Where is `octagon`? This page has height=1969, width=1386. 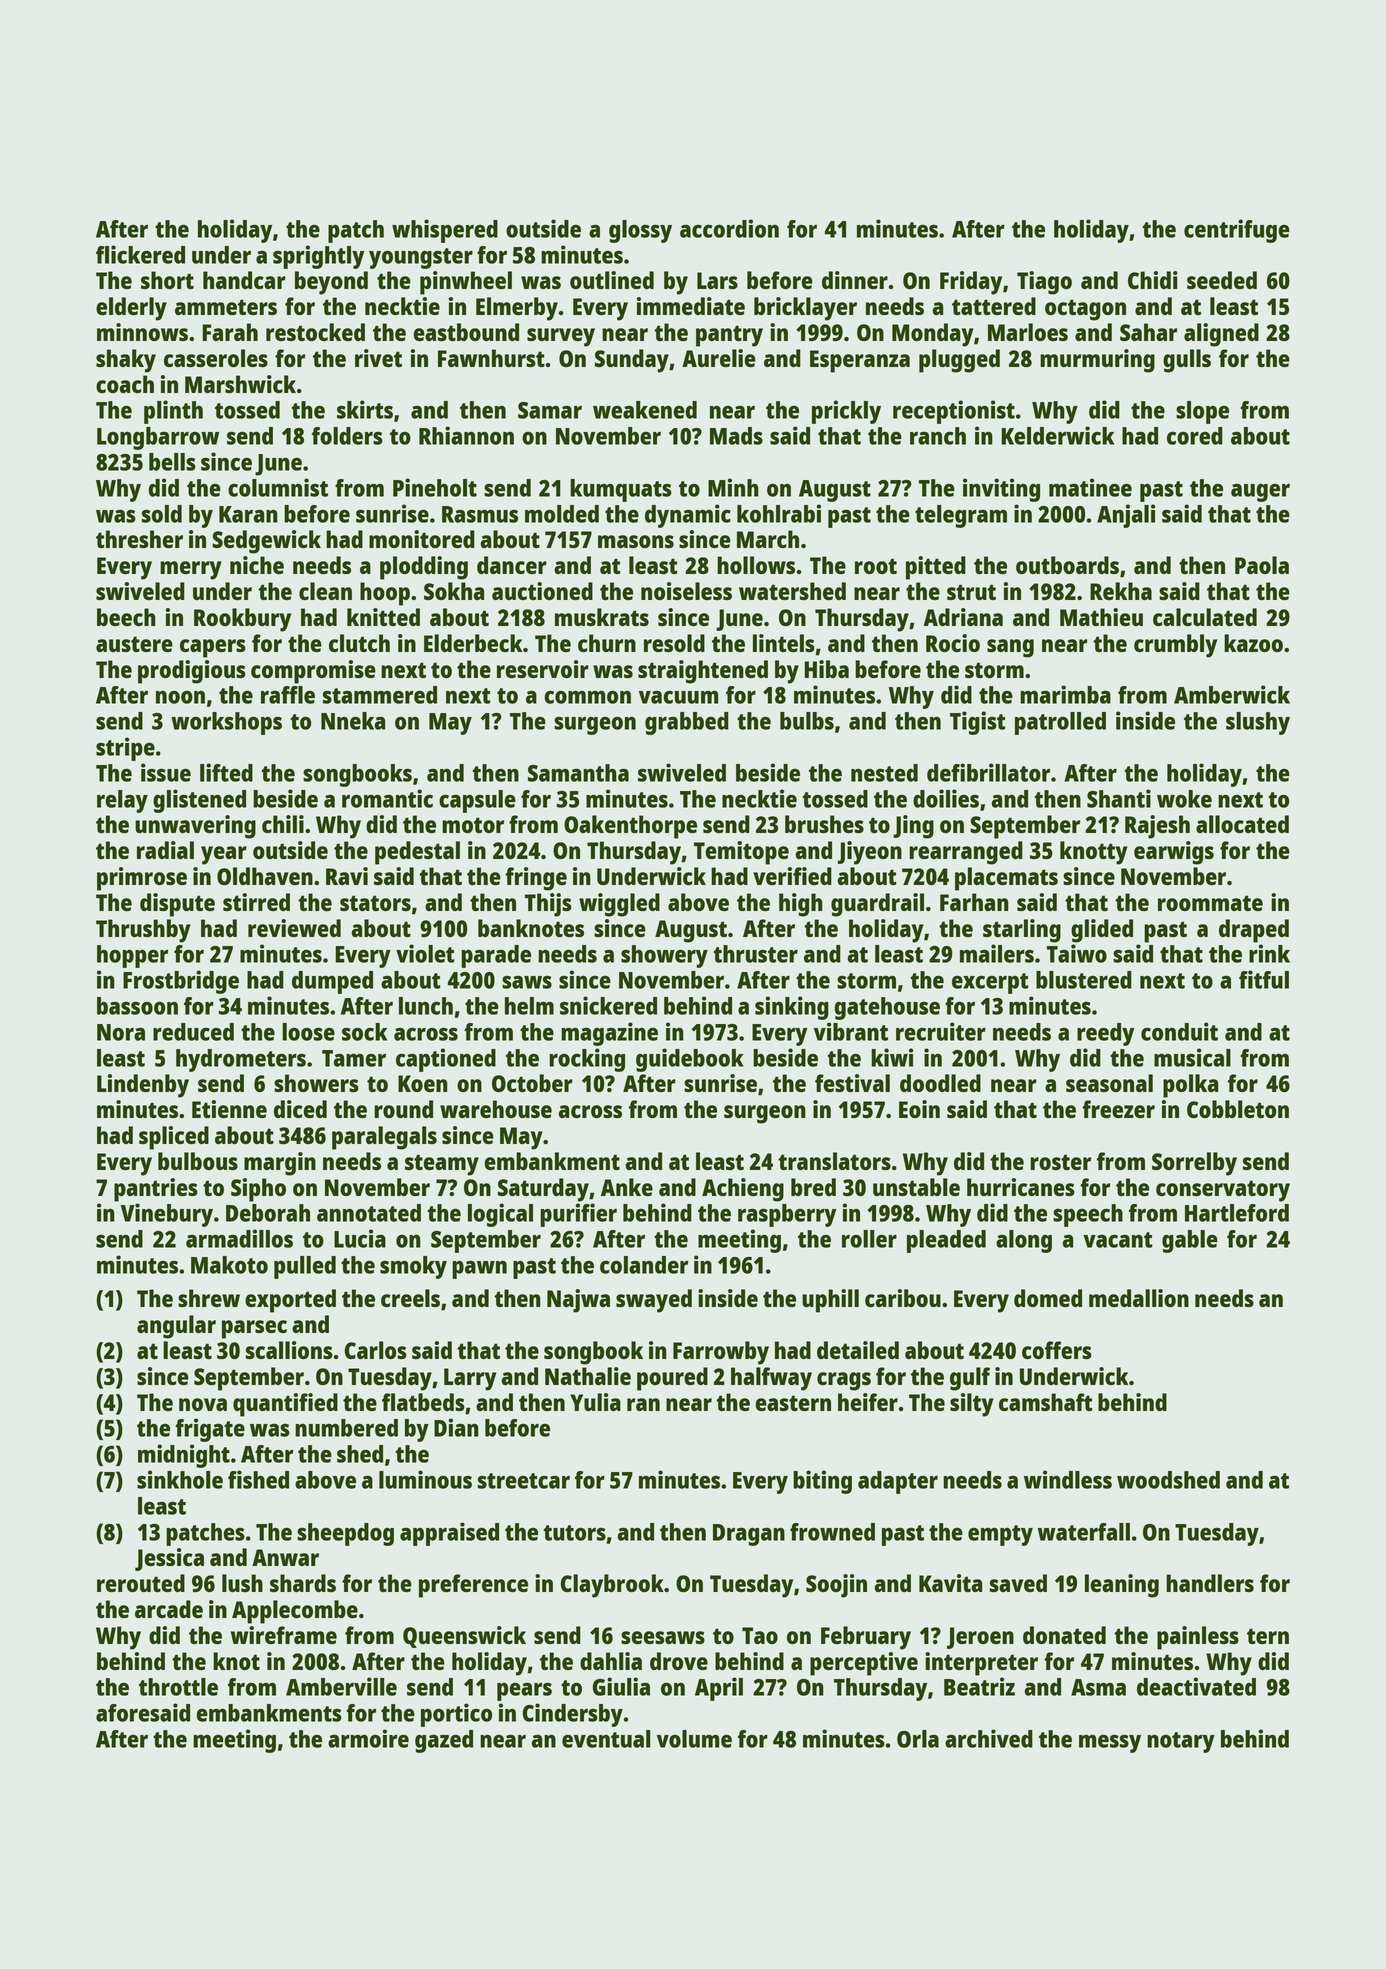 octagon is located at coordinates (1085, 310).
